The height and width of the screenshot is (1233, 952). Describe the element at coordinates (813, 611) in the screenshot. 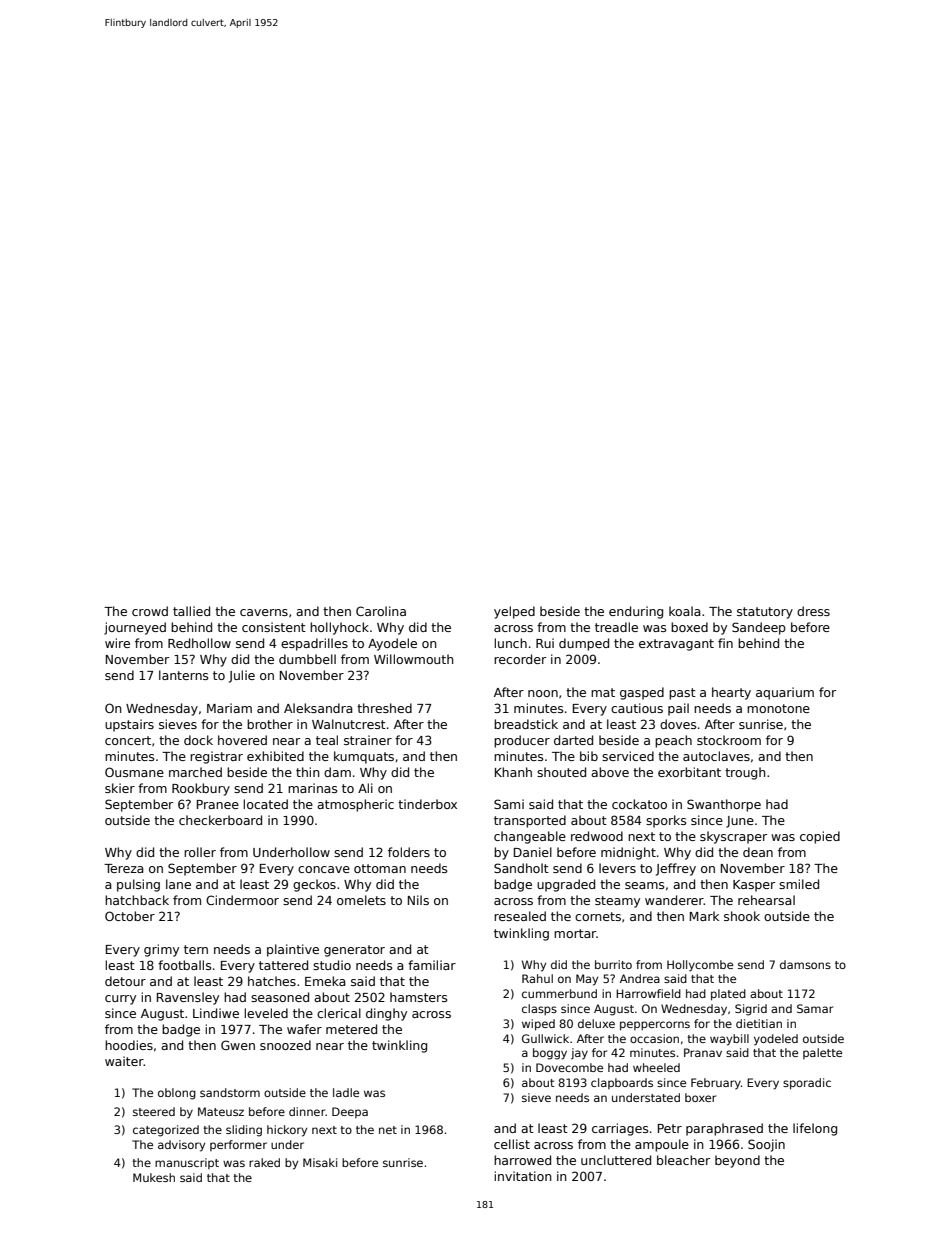

I see `dress` at that location.
